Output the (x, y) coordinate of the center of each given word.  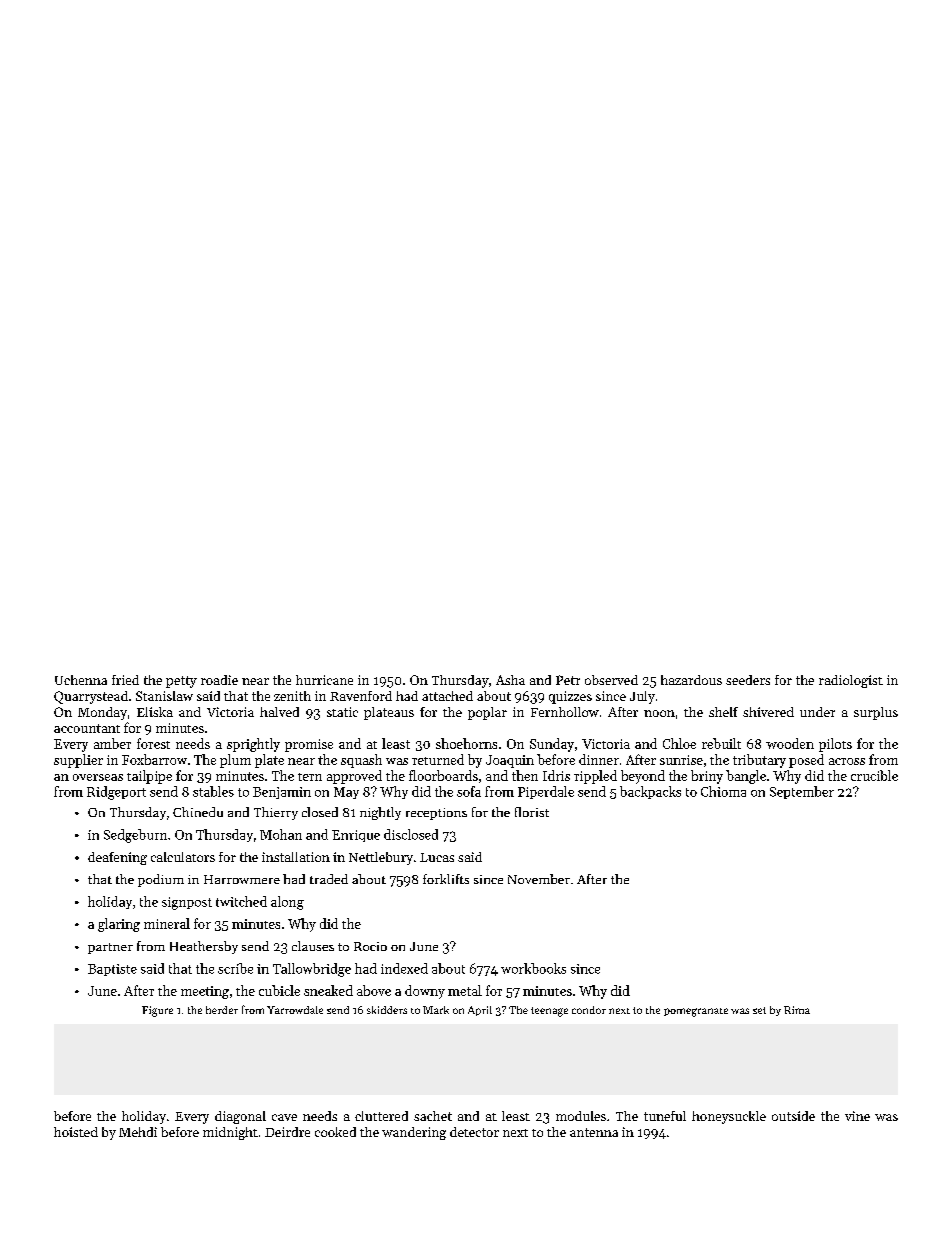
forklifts (446, 879)
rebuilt (721, 743)
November (539, 879)
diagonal (240, 1117)
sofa (469, 791)
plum (235, 761)
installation (296, 857)
